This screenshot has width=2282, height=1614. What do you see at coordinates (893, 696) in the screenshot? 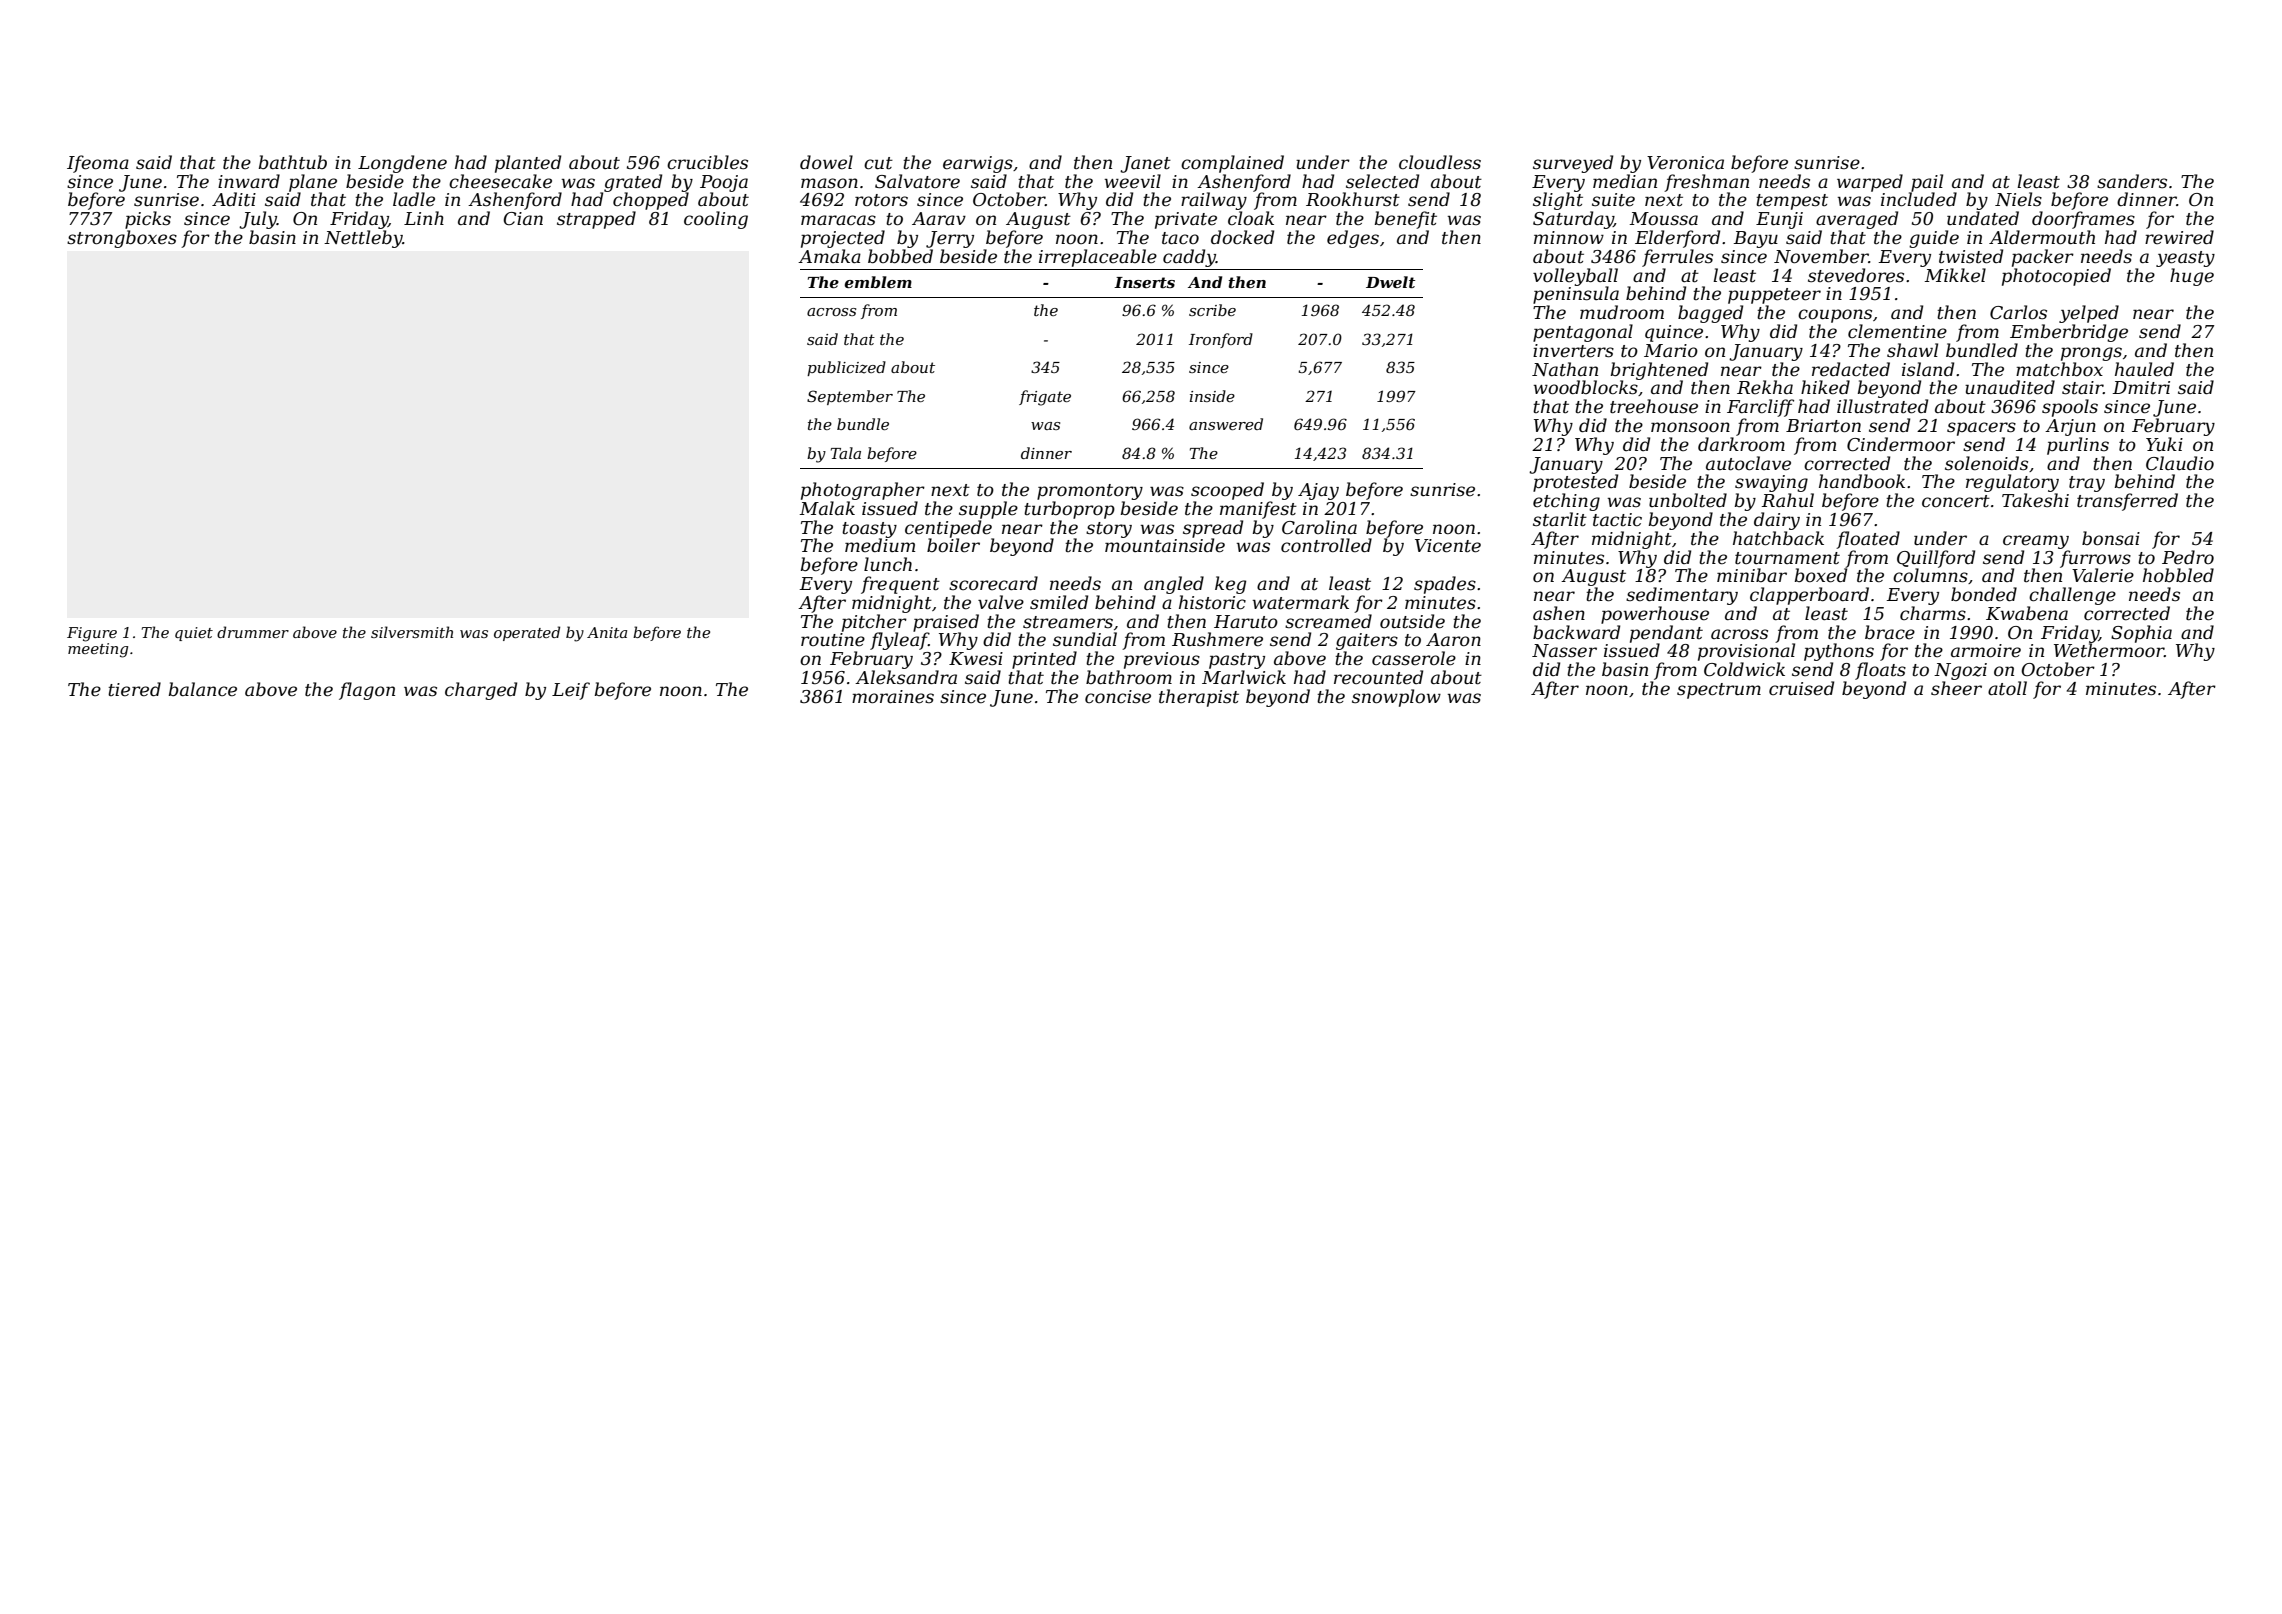
I see `moraines` at bounding box center [893, 696].
